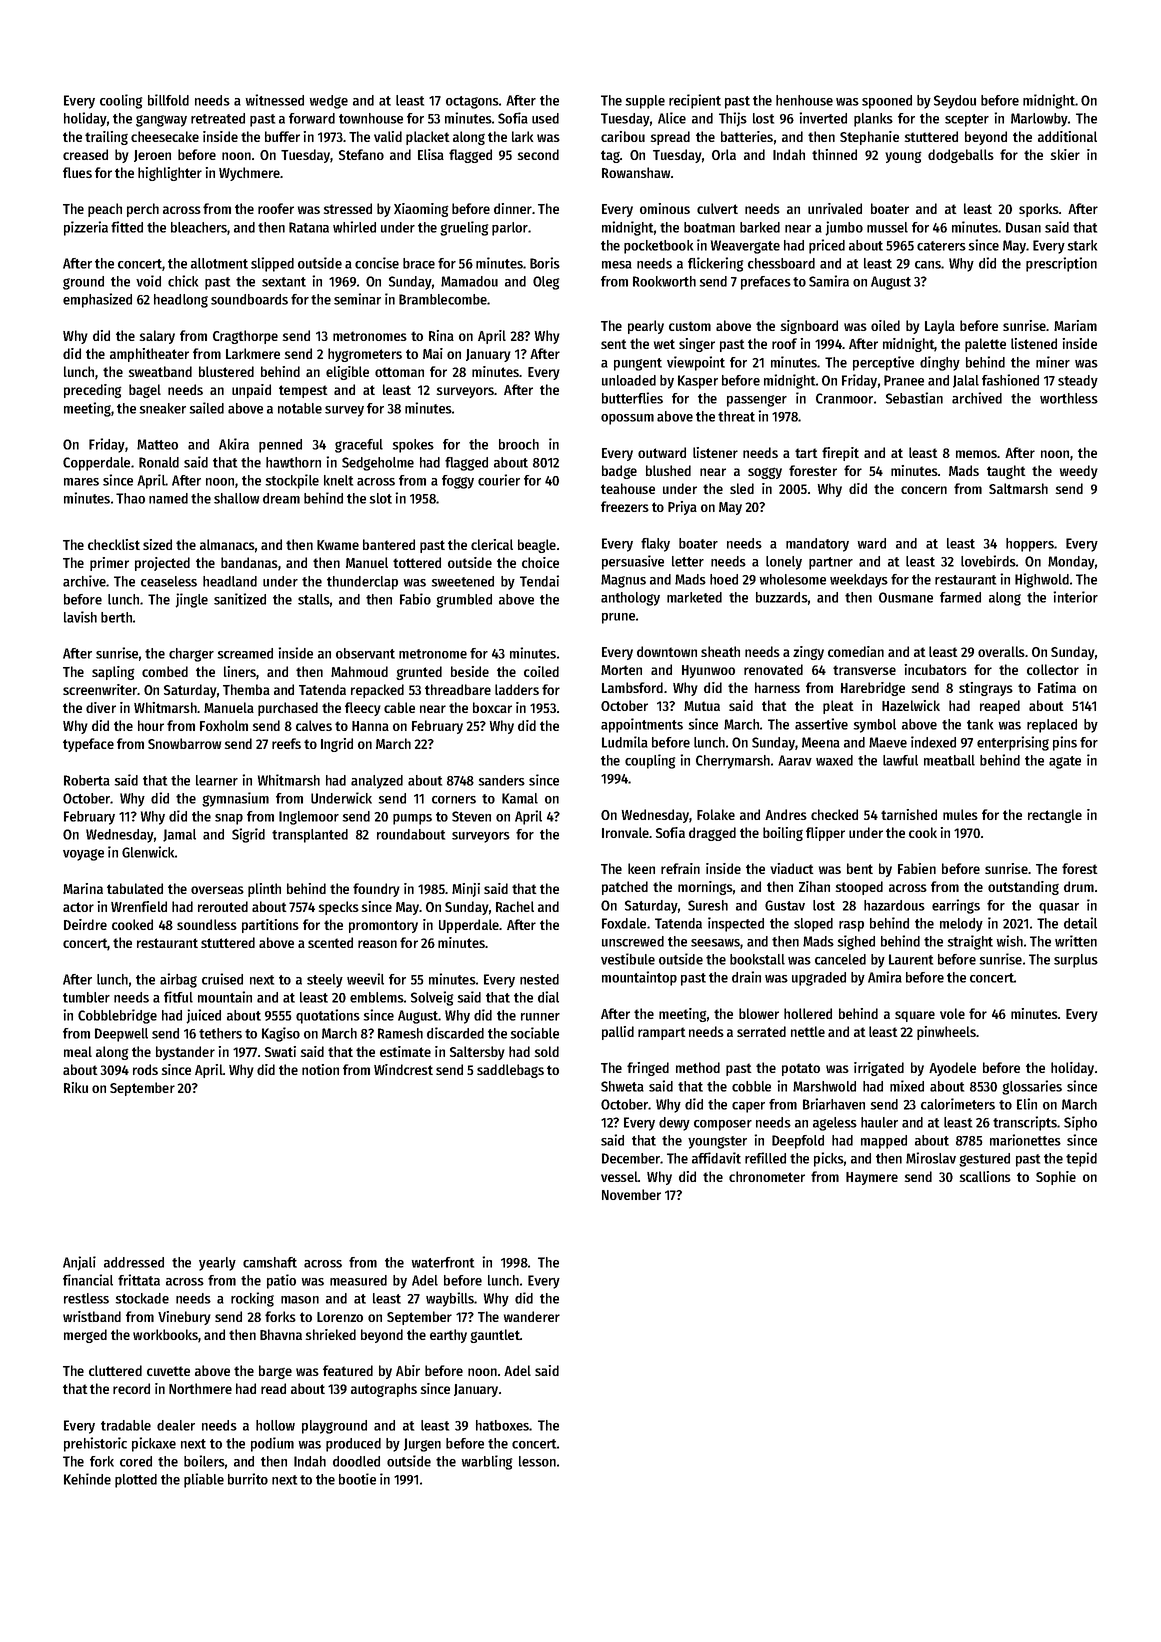  Describe the element at coordinates (1082, 245) in the screenshot. I see `stark` at that location.
